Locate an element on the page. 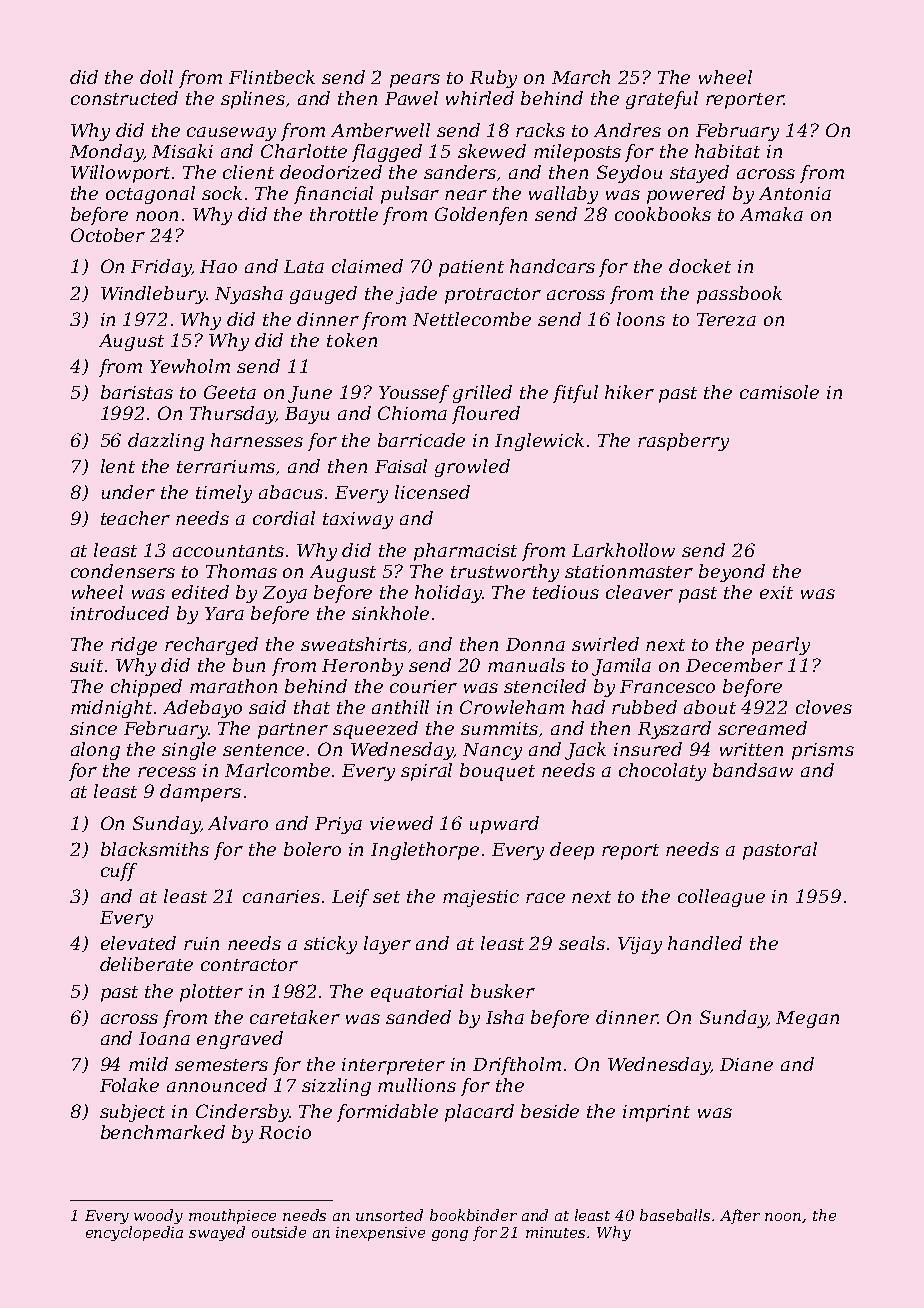  loons is located at coordinates (641, 319).
